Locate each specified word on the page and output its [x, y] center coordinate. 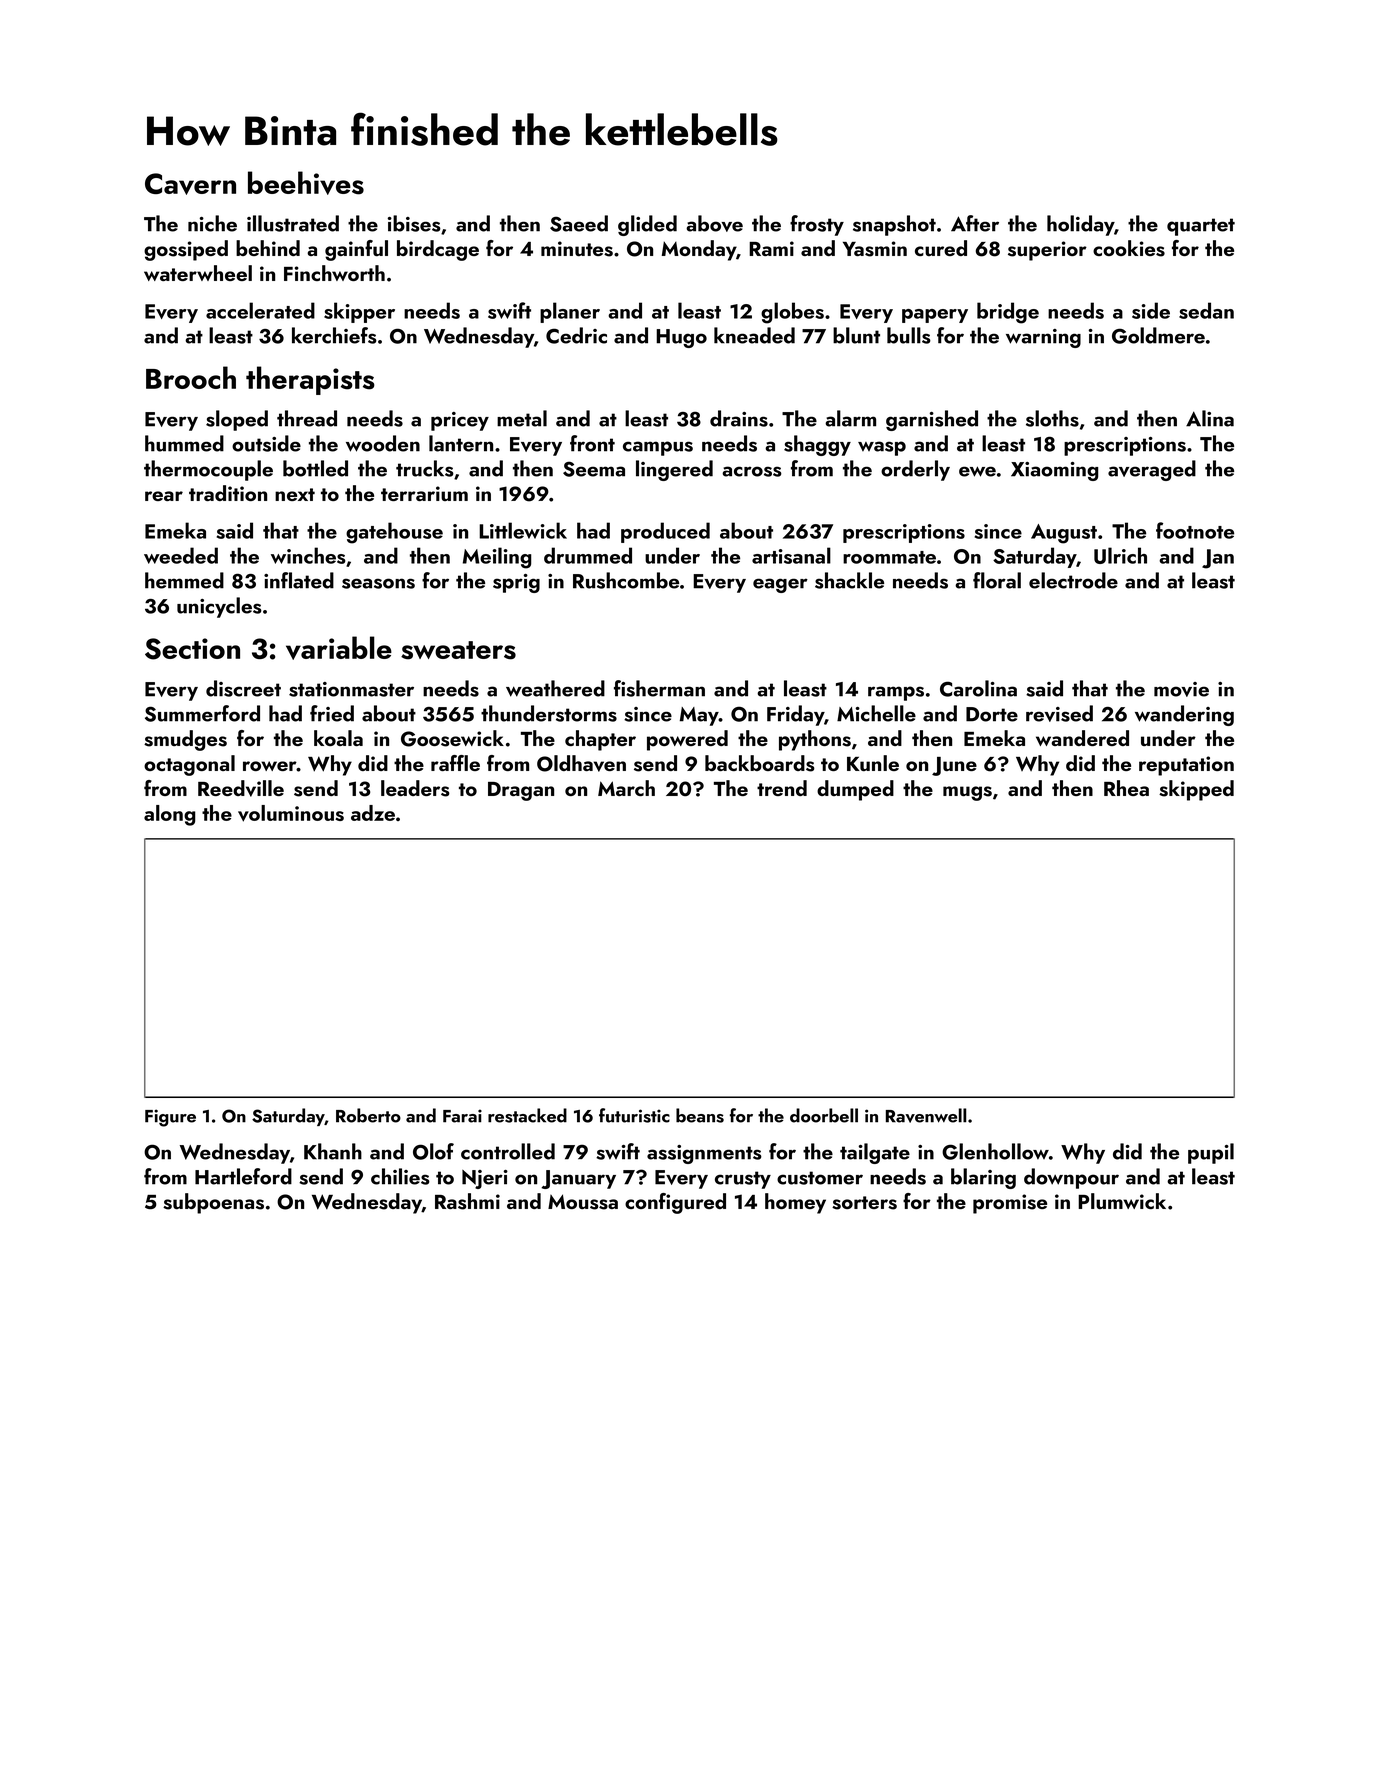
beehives [306, 183]
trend [782, 788]
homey [795, 1203]
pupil [1211, 1153]
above [714, 223]
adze [373, 813]
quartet [1201, 227]
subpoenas [213, 1203]
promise [1010, 1204]
